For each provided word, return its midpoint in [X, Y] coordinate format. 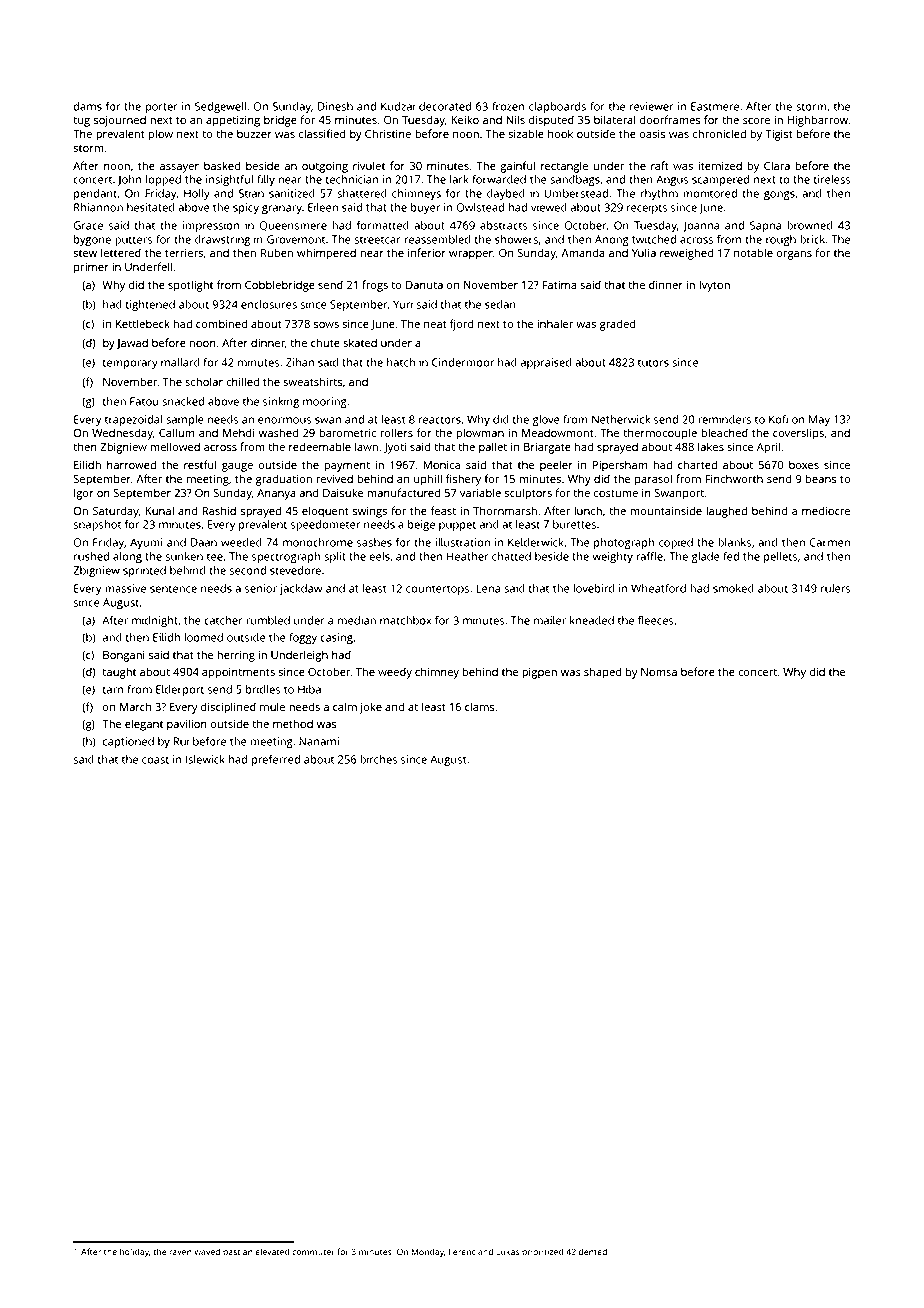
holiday [134, 1252]
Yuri [403, 304]
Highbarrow [818, 121]
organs [794, 255]
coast [155, 760]
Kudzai [398, 106]
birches [378, 759]
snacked [183, 401]
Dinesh [335, 106]
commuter [313, 1252]
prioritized [543, 1252]
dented [592, 1251]
